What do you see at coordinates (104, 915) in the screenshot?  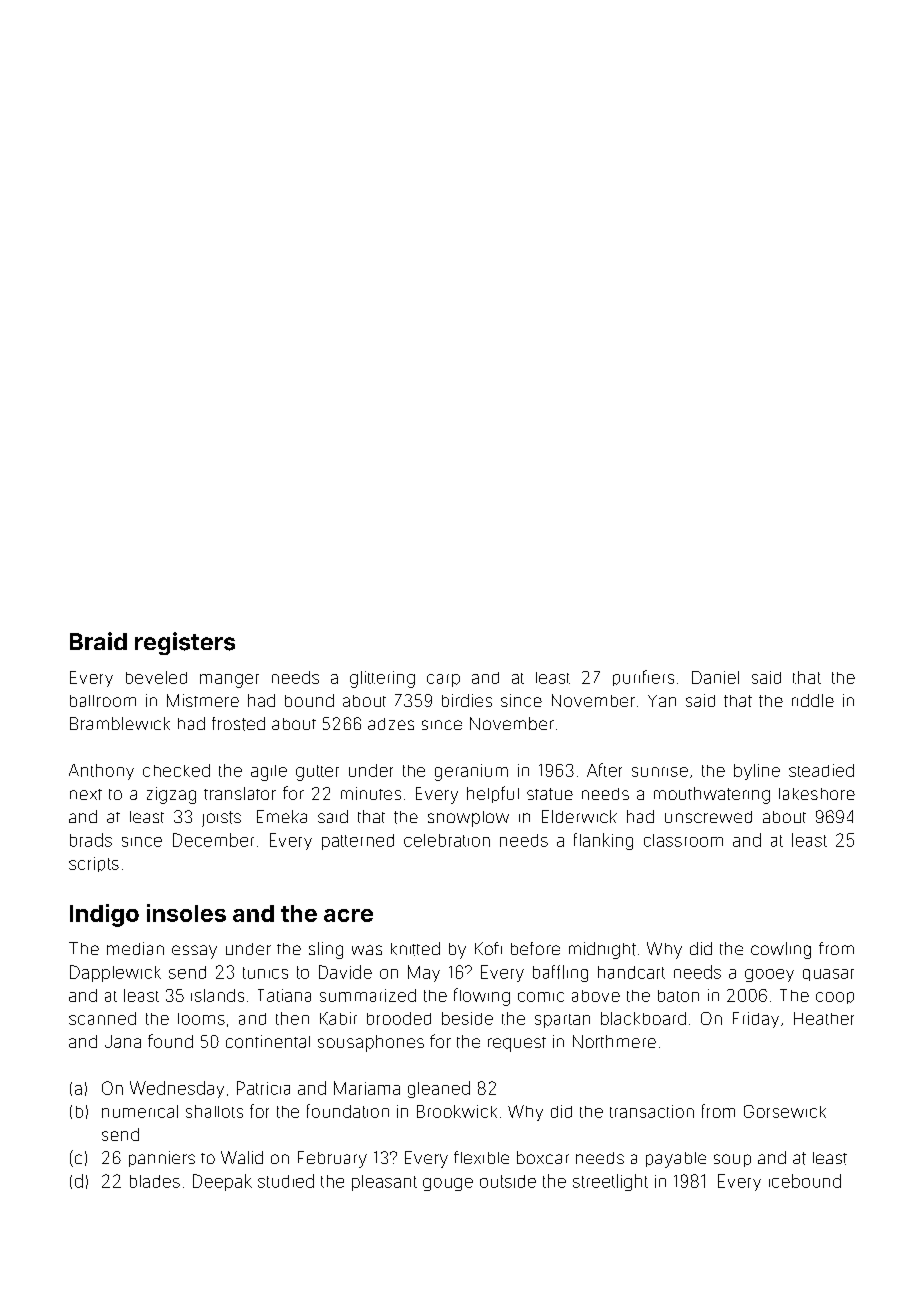 I see `Indigo` at bounding box center [104, 915].
